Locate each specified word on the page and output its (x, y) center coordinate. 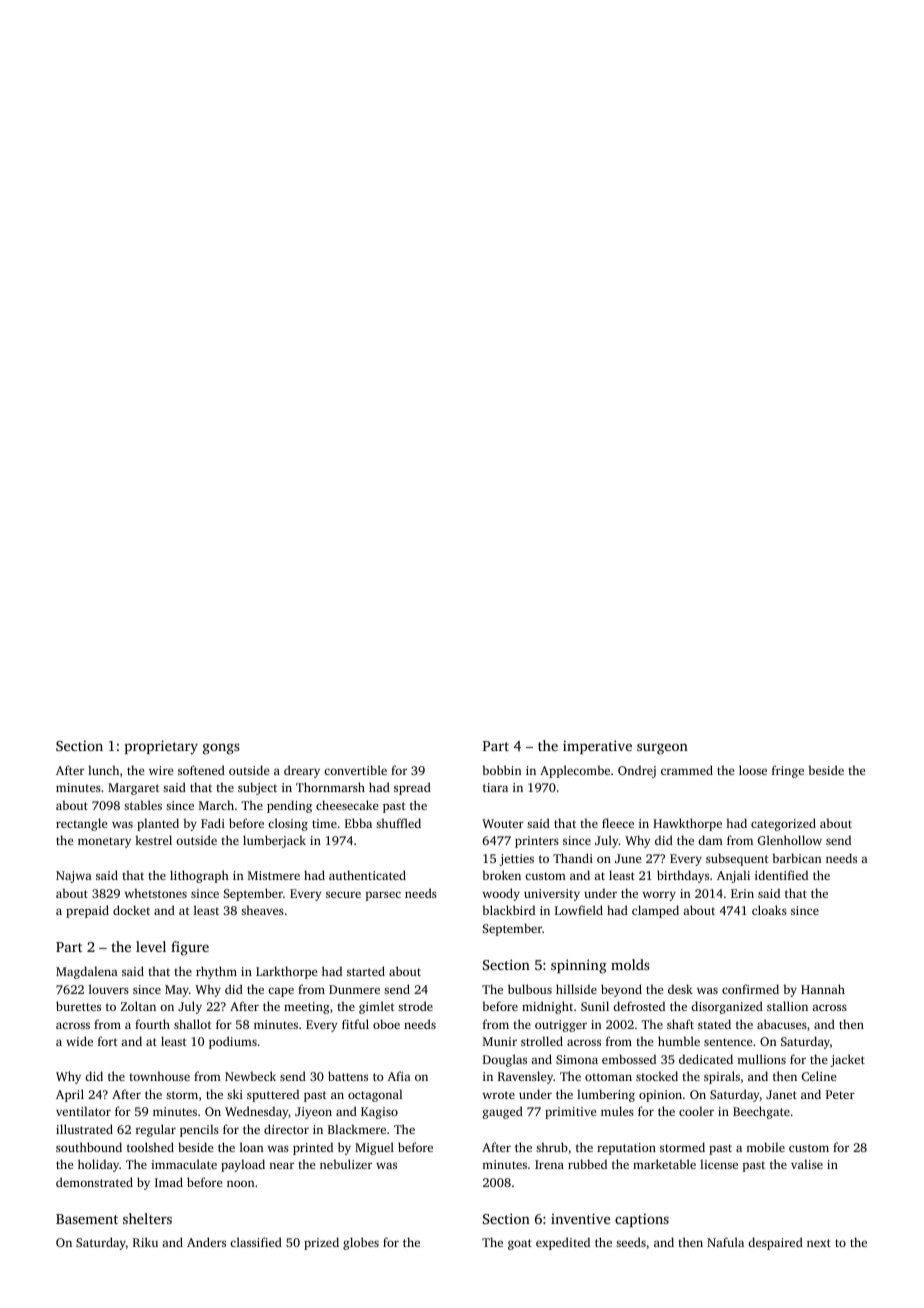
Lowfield (579, 910)
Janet (781, 1094)
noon (241, 1183)
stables (143, 805)
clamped (655, 911)
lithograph (199, 876)
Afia (399, 1076)
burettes (78, 1006)
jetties (516, 860)
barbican (797, 858)
